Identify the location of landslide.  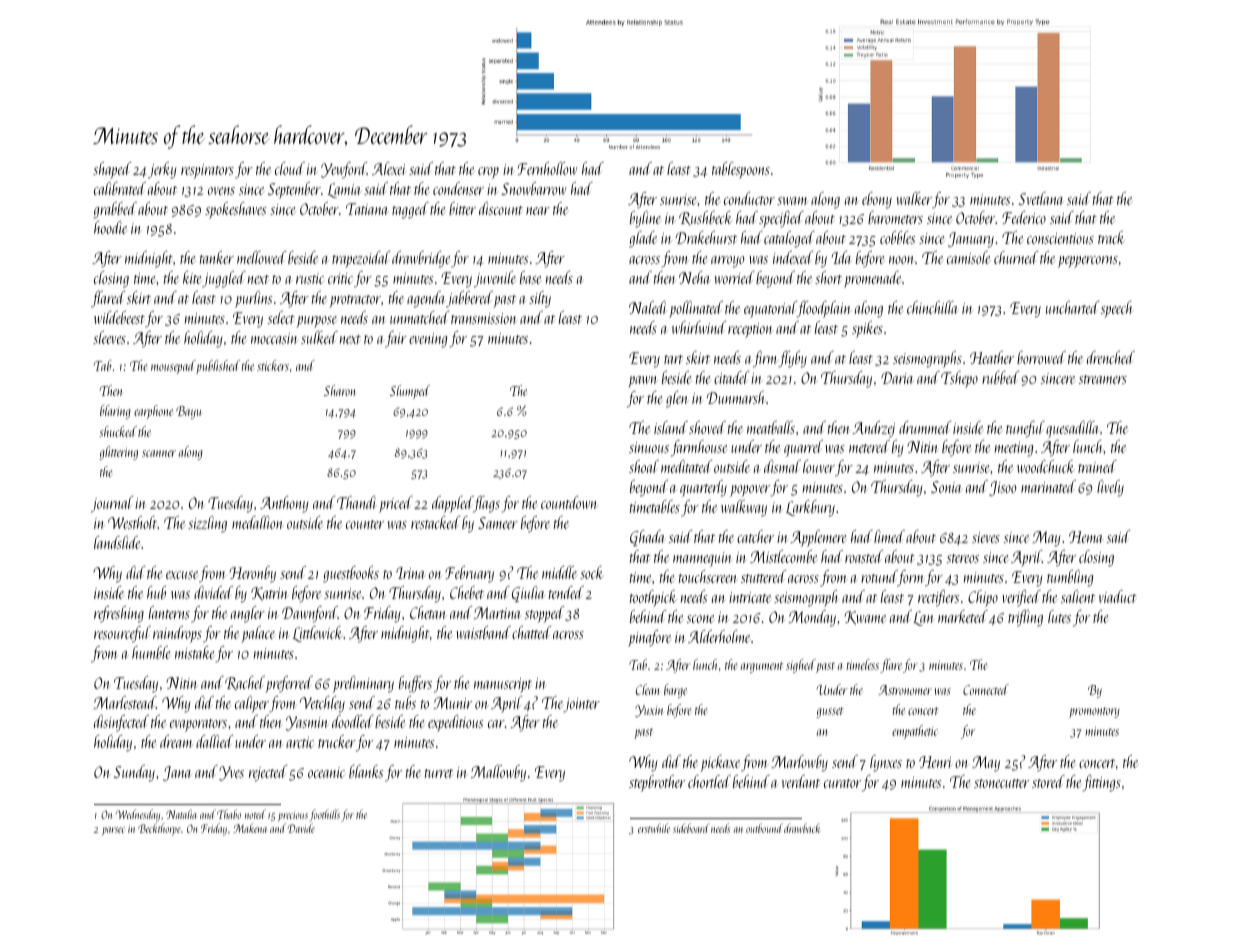
(117, 542).
